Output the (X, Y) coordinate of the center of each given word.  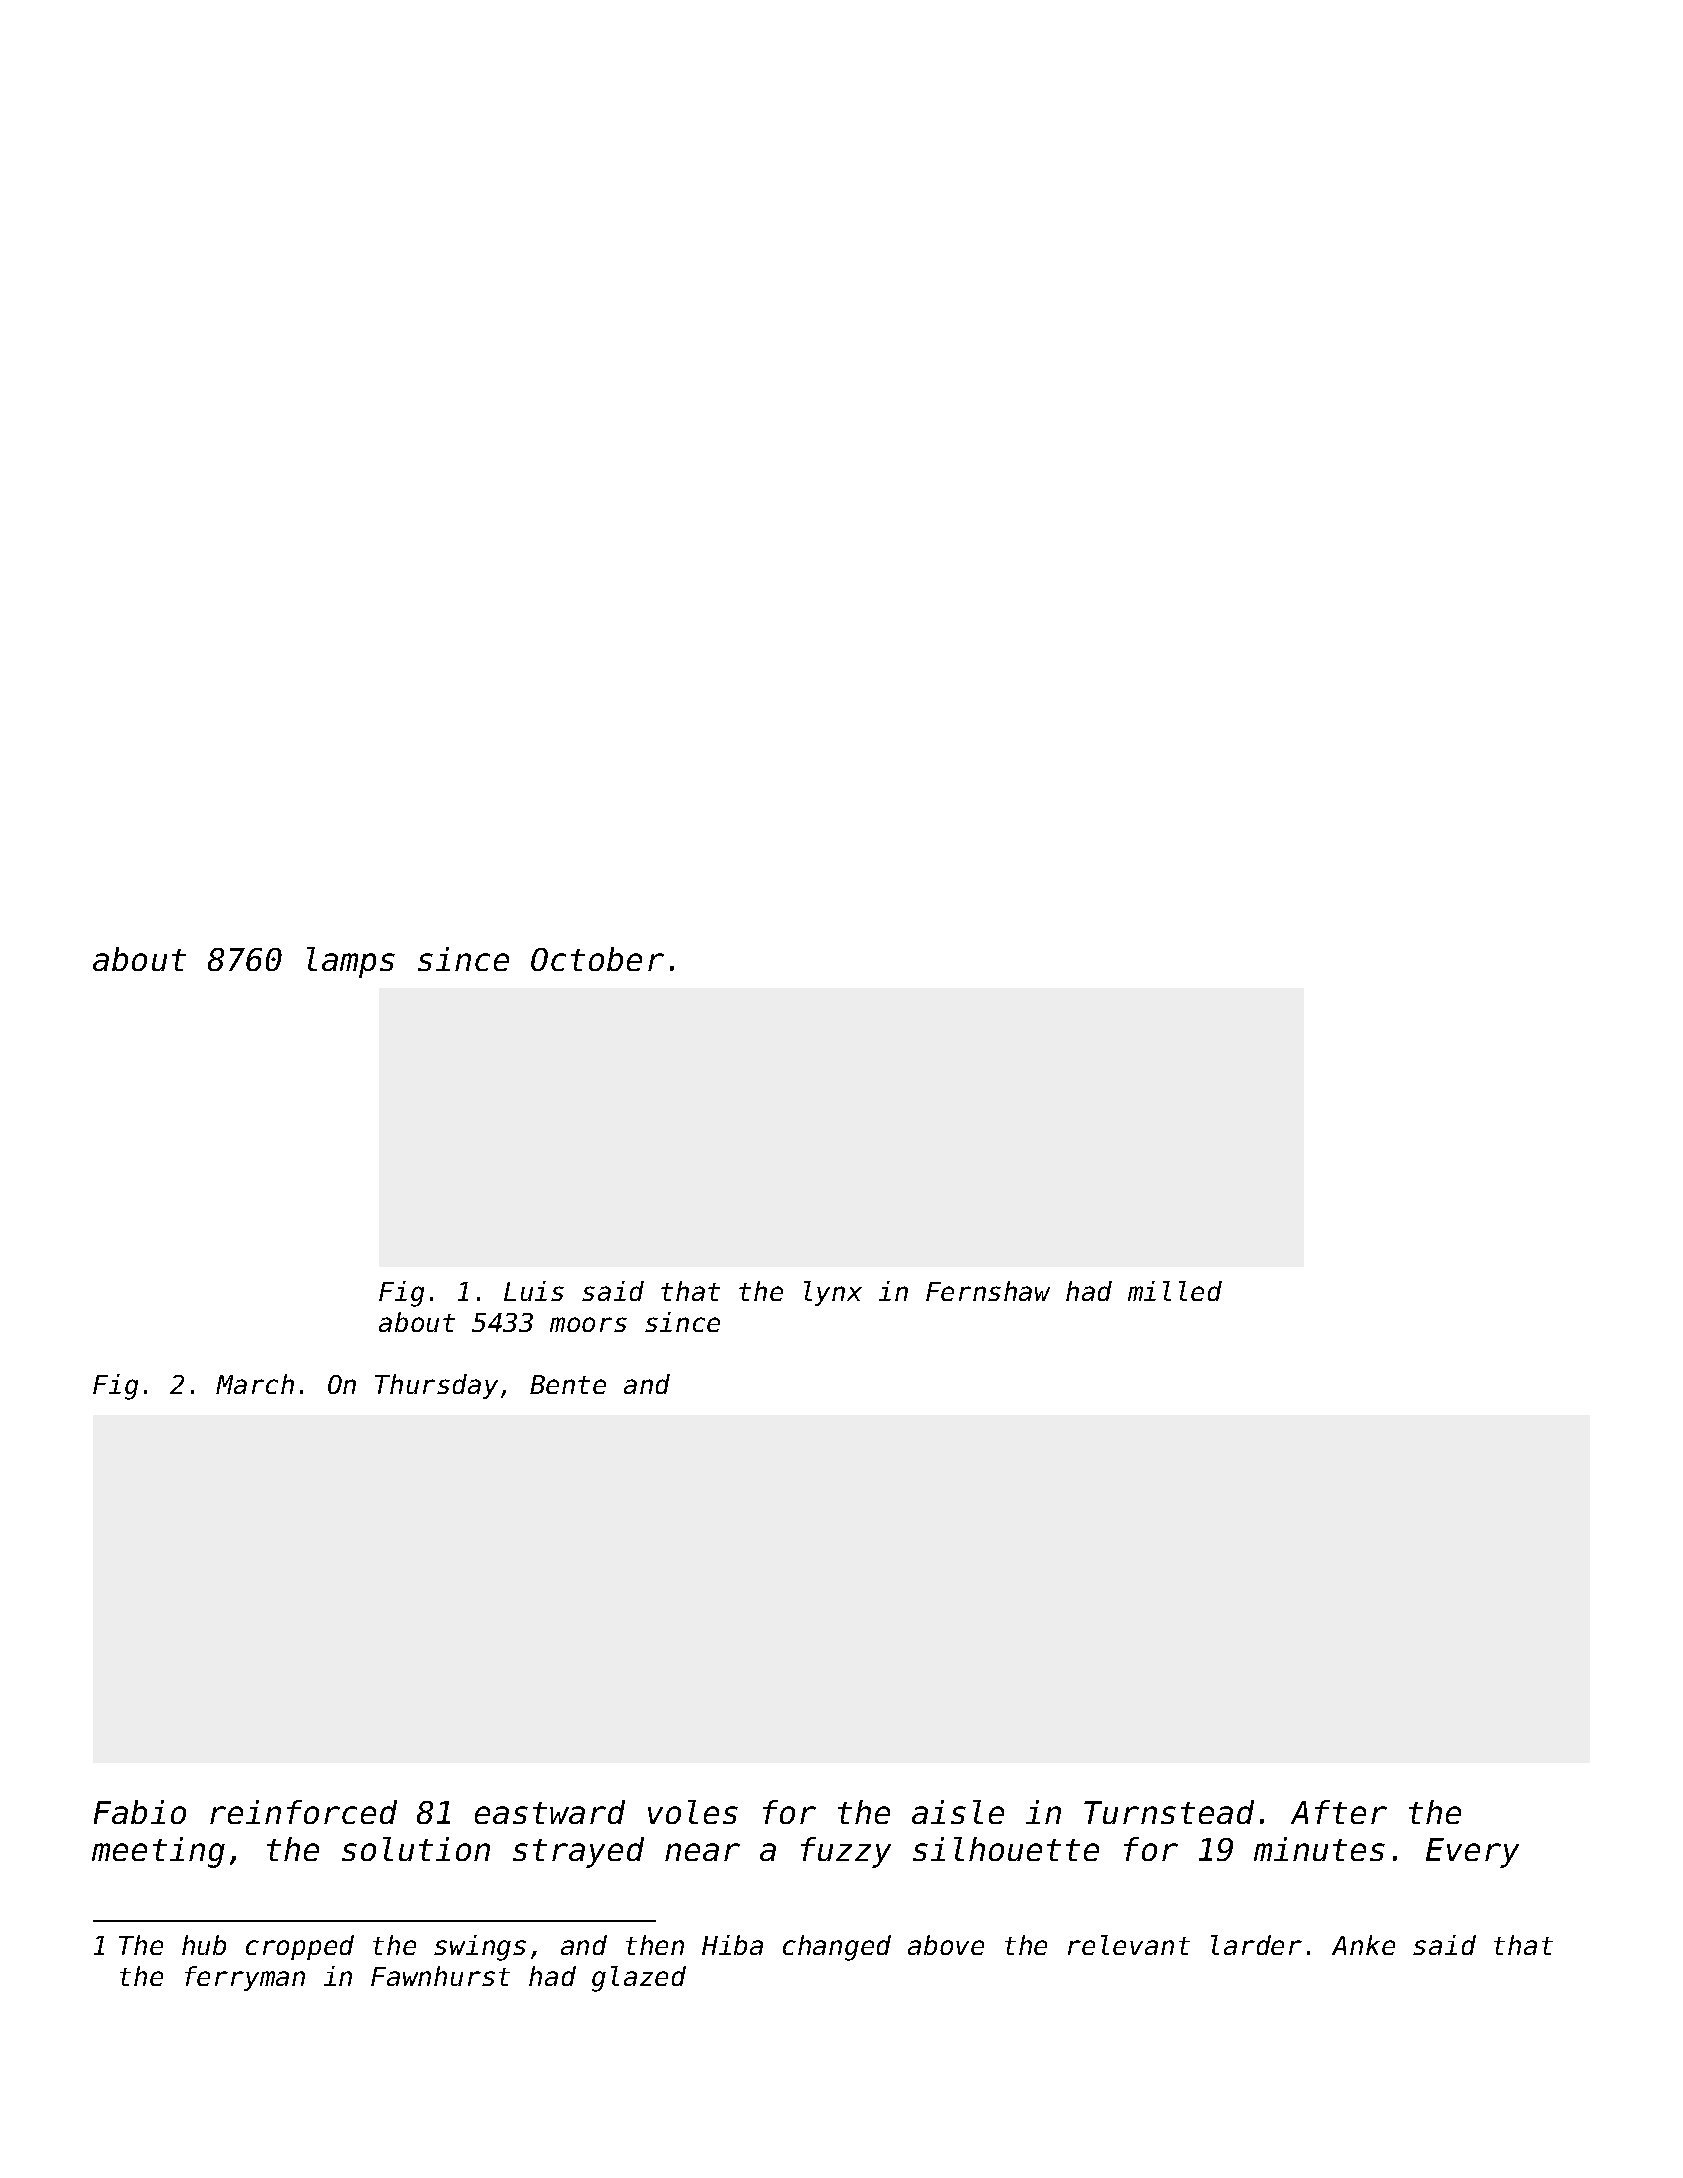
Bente (568, 1384)
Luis (534, 1291)
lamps (351, 962)
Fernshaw (988, 1291)
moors (588, 1324)
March (255, 1384)
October (597, 959)
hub (204, 1945)
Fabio (140, 1812)
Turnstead (1169, 1812)
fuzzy (846, 1852)
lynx (833, 1293)
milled (1175, 1291)
